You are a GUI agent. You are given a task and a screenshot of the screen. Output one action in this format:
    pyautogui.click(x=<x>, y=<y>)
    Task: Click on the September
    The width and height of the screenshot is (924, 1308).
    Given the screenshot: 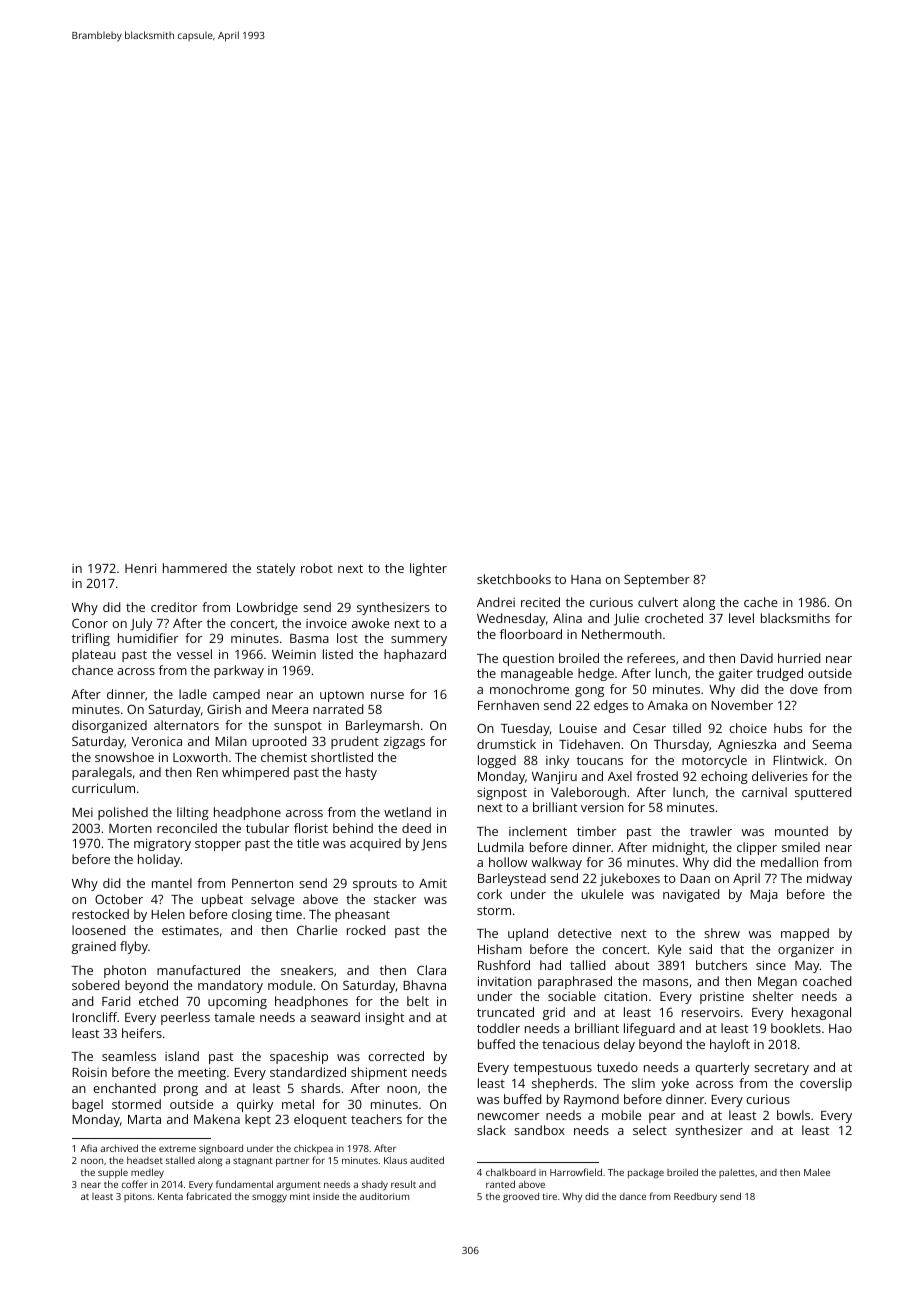 What is the action you would take?
    pyautogui.click(x=657, y=580)
